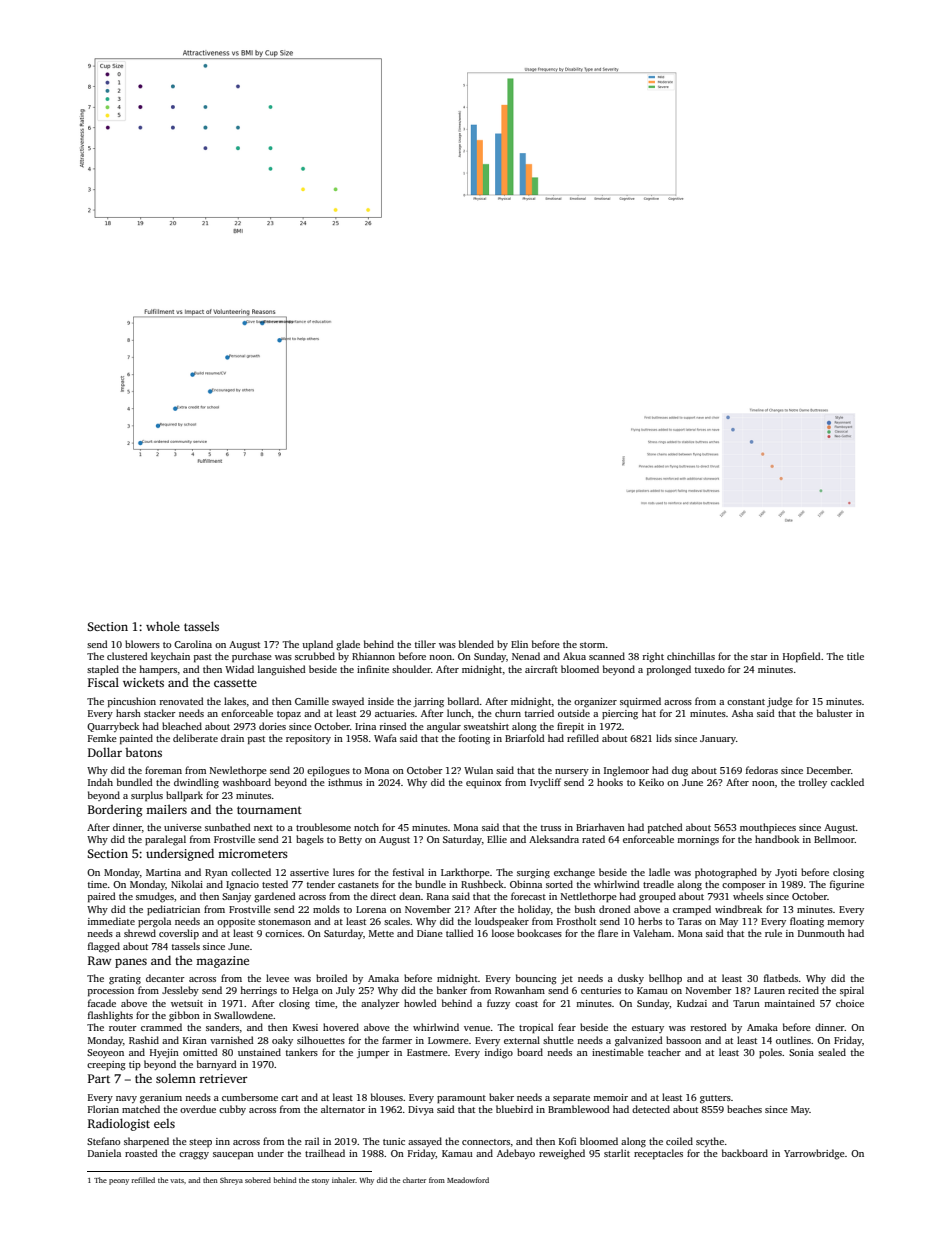 The height and width of the document is (1233, 952). I want to click on cubby, so click(232, 1110).
